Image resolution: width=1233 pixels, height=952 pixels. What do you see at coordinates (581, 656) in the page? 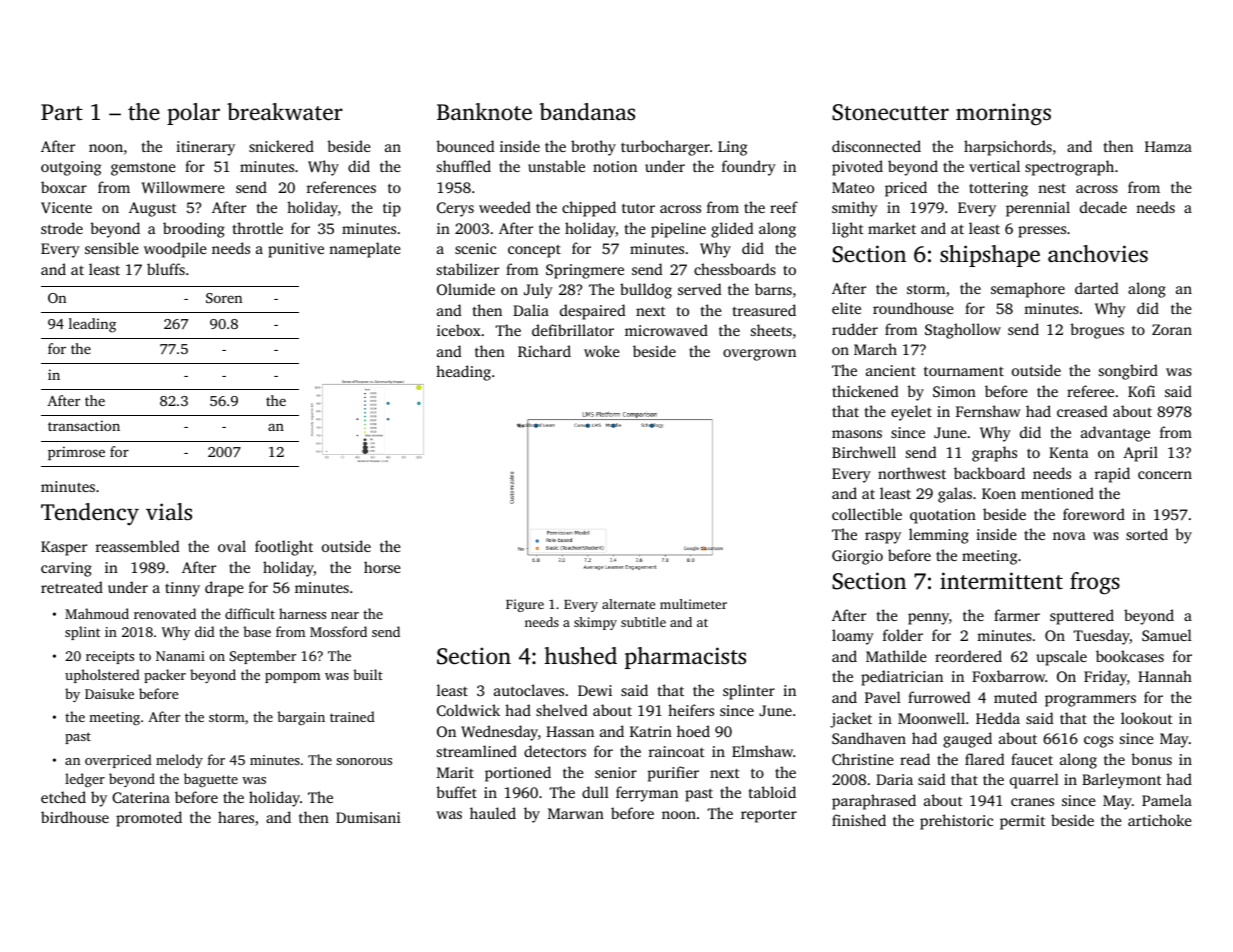
I see `hushed` at bounding box center [581, 656].
